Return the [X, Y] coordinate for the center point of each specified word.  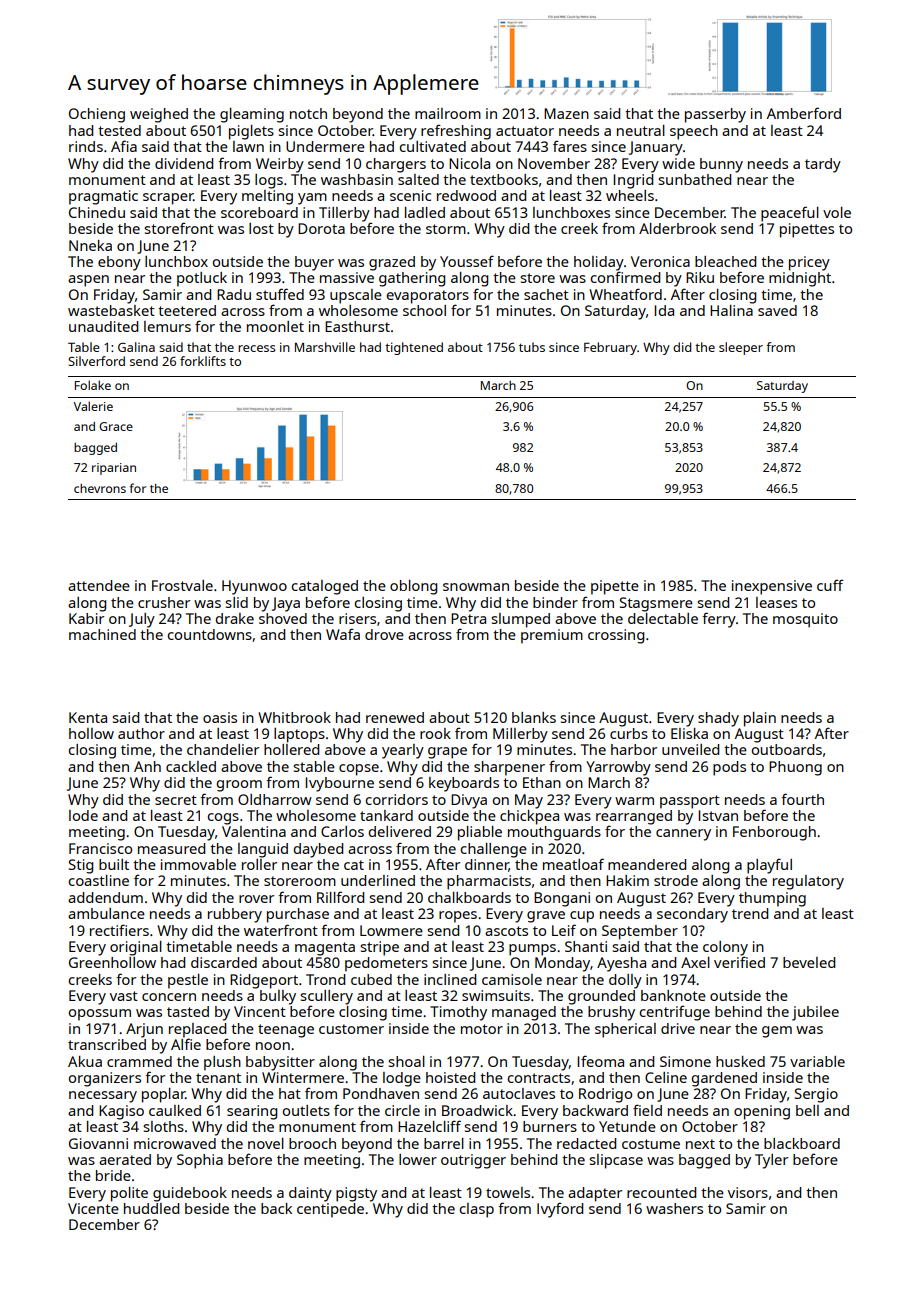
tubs [532, 347]
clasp [476, 1210]
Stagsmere [656, 604]
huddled [151, 1208]
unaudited [103, 326]
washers [674, 1208]
